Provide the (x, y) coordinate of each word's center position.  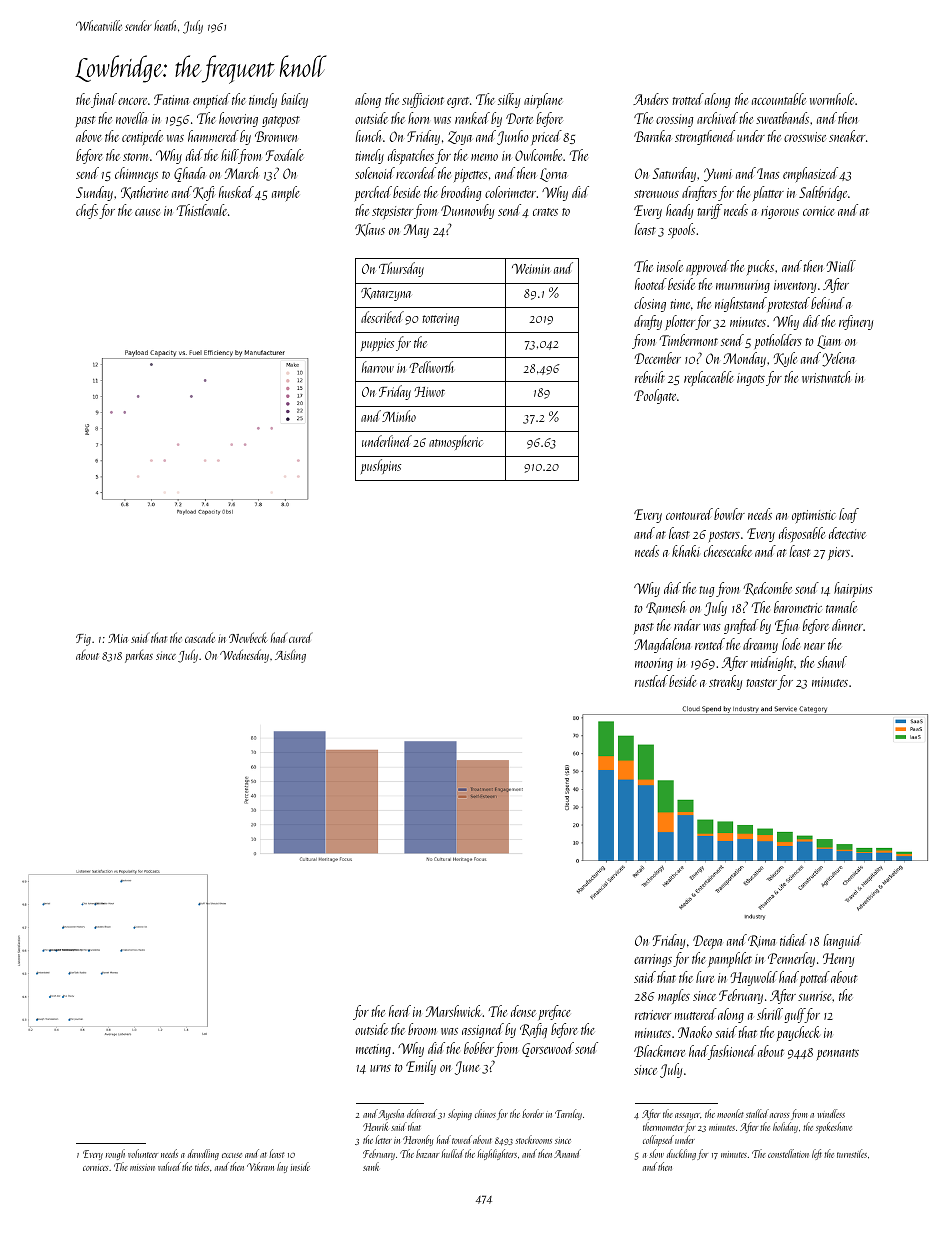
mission (142, 1167)
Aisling (290, 656)
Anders (651, 99)
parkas (139, 656)
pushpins (381, 466)
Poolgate (655, 396)
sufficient (423, 100)
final (104, 100)
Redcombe (767, 589)
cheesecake (728, 551)
